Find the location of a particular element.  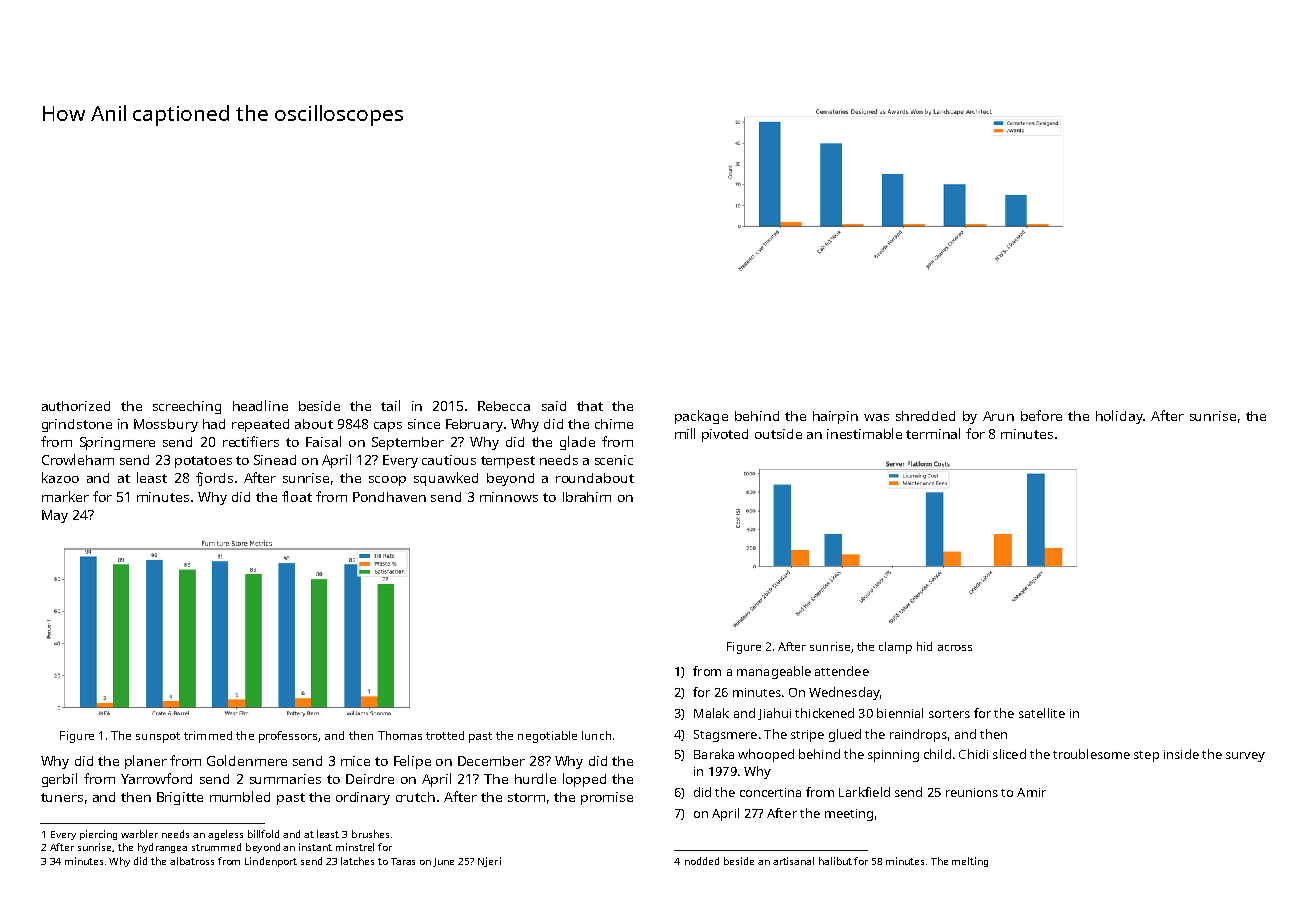

attendee is located at coordinates (842, 671).
